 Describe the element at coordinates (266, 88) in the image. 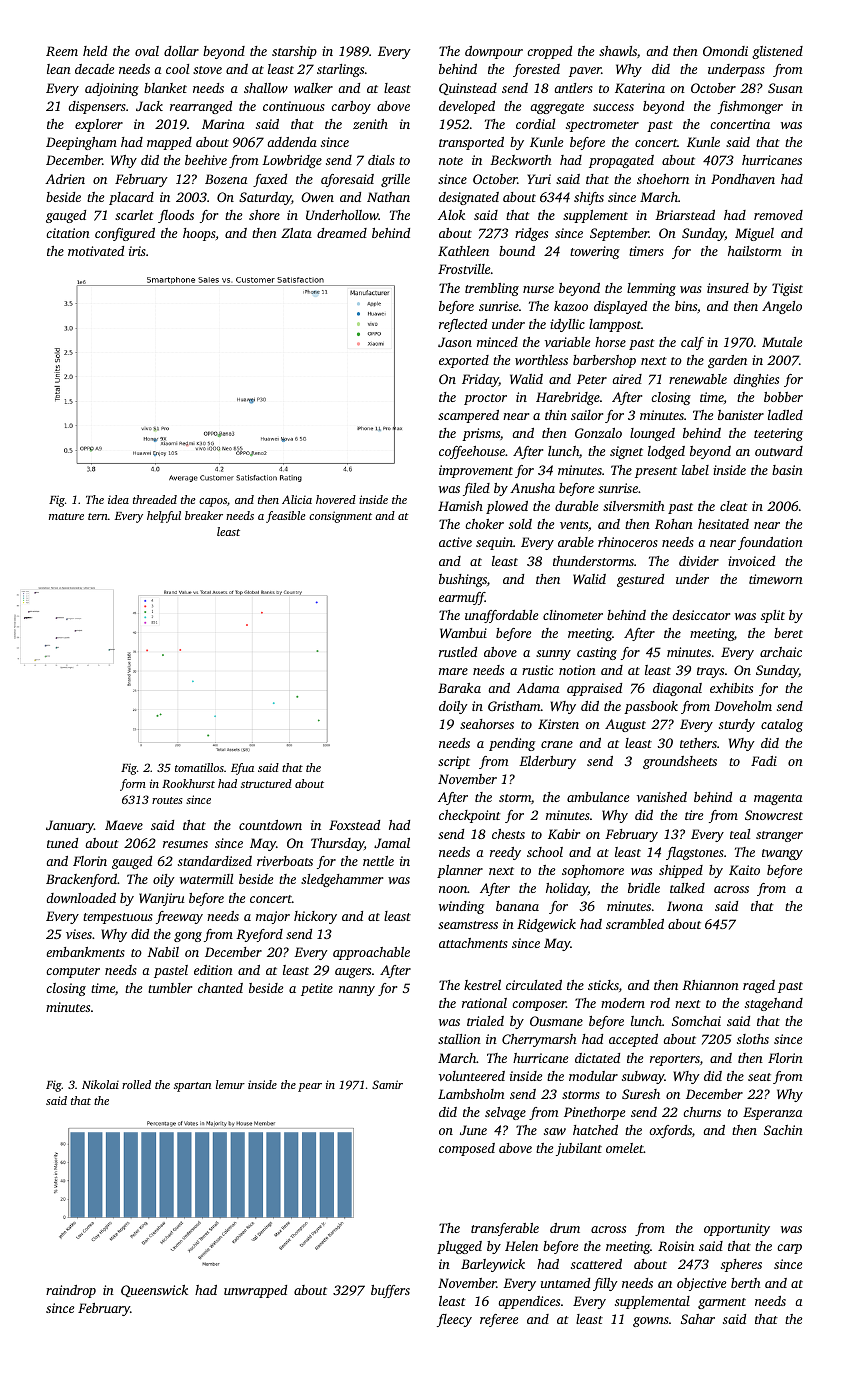

I see `shallow` at that location.
